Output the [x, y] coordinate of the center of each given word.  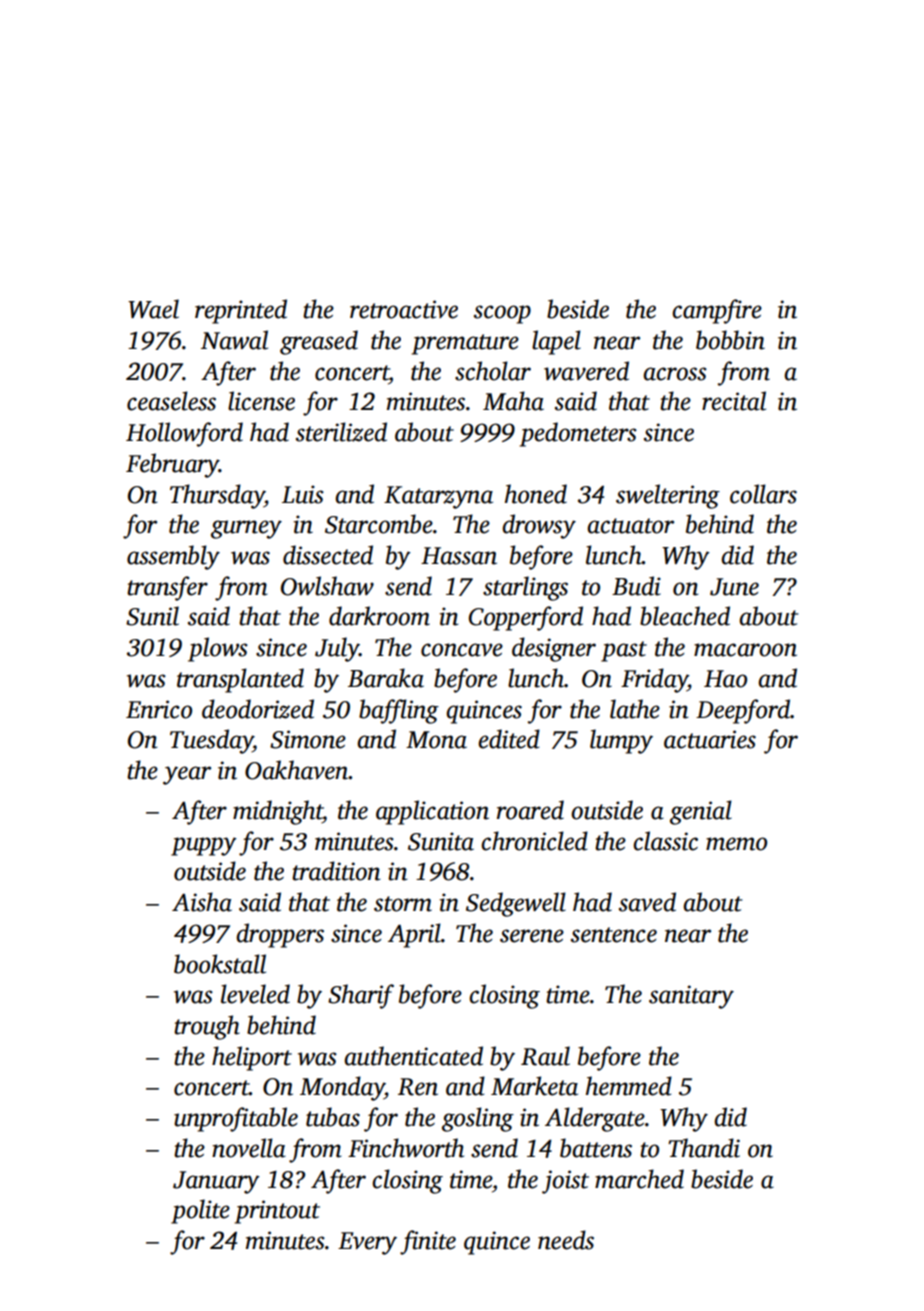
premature [465, 344]
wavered [586, 371]
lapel [556, 342]
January [216, 1182]
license [261, 401]
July [337, 649]
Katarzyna [438, 497]
